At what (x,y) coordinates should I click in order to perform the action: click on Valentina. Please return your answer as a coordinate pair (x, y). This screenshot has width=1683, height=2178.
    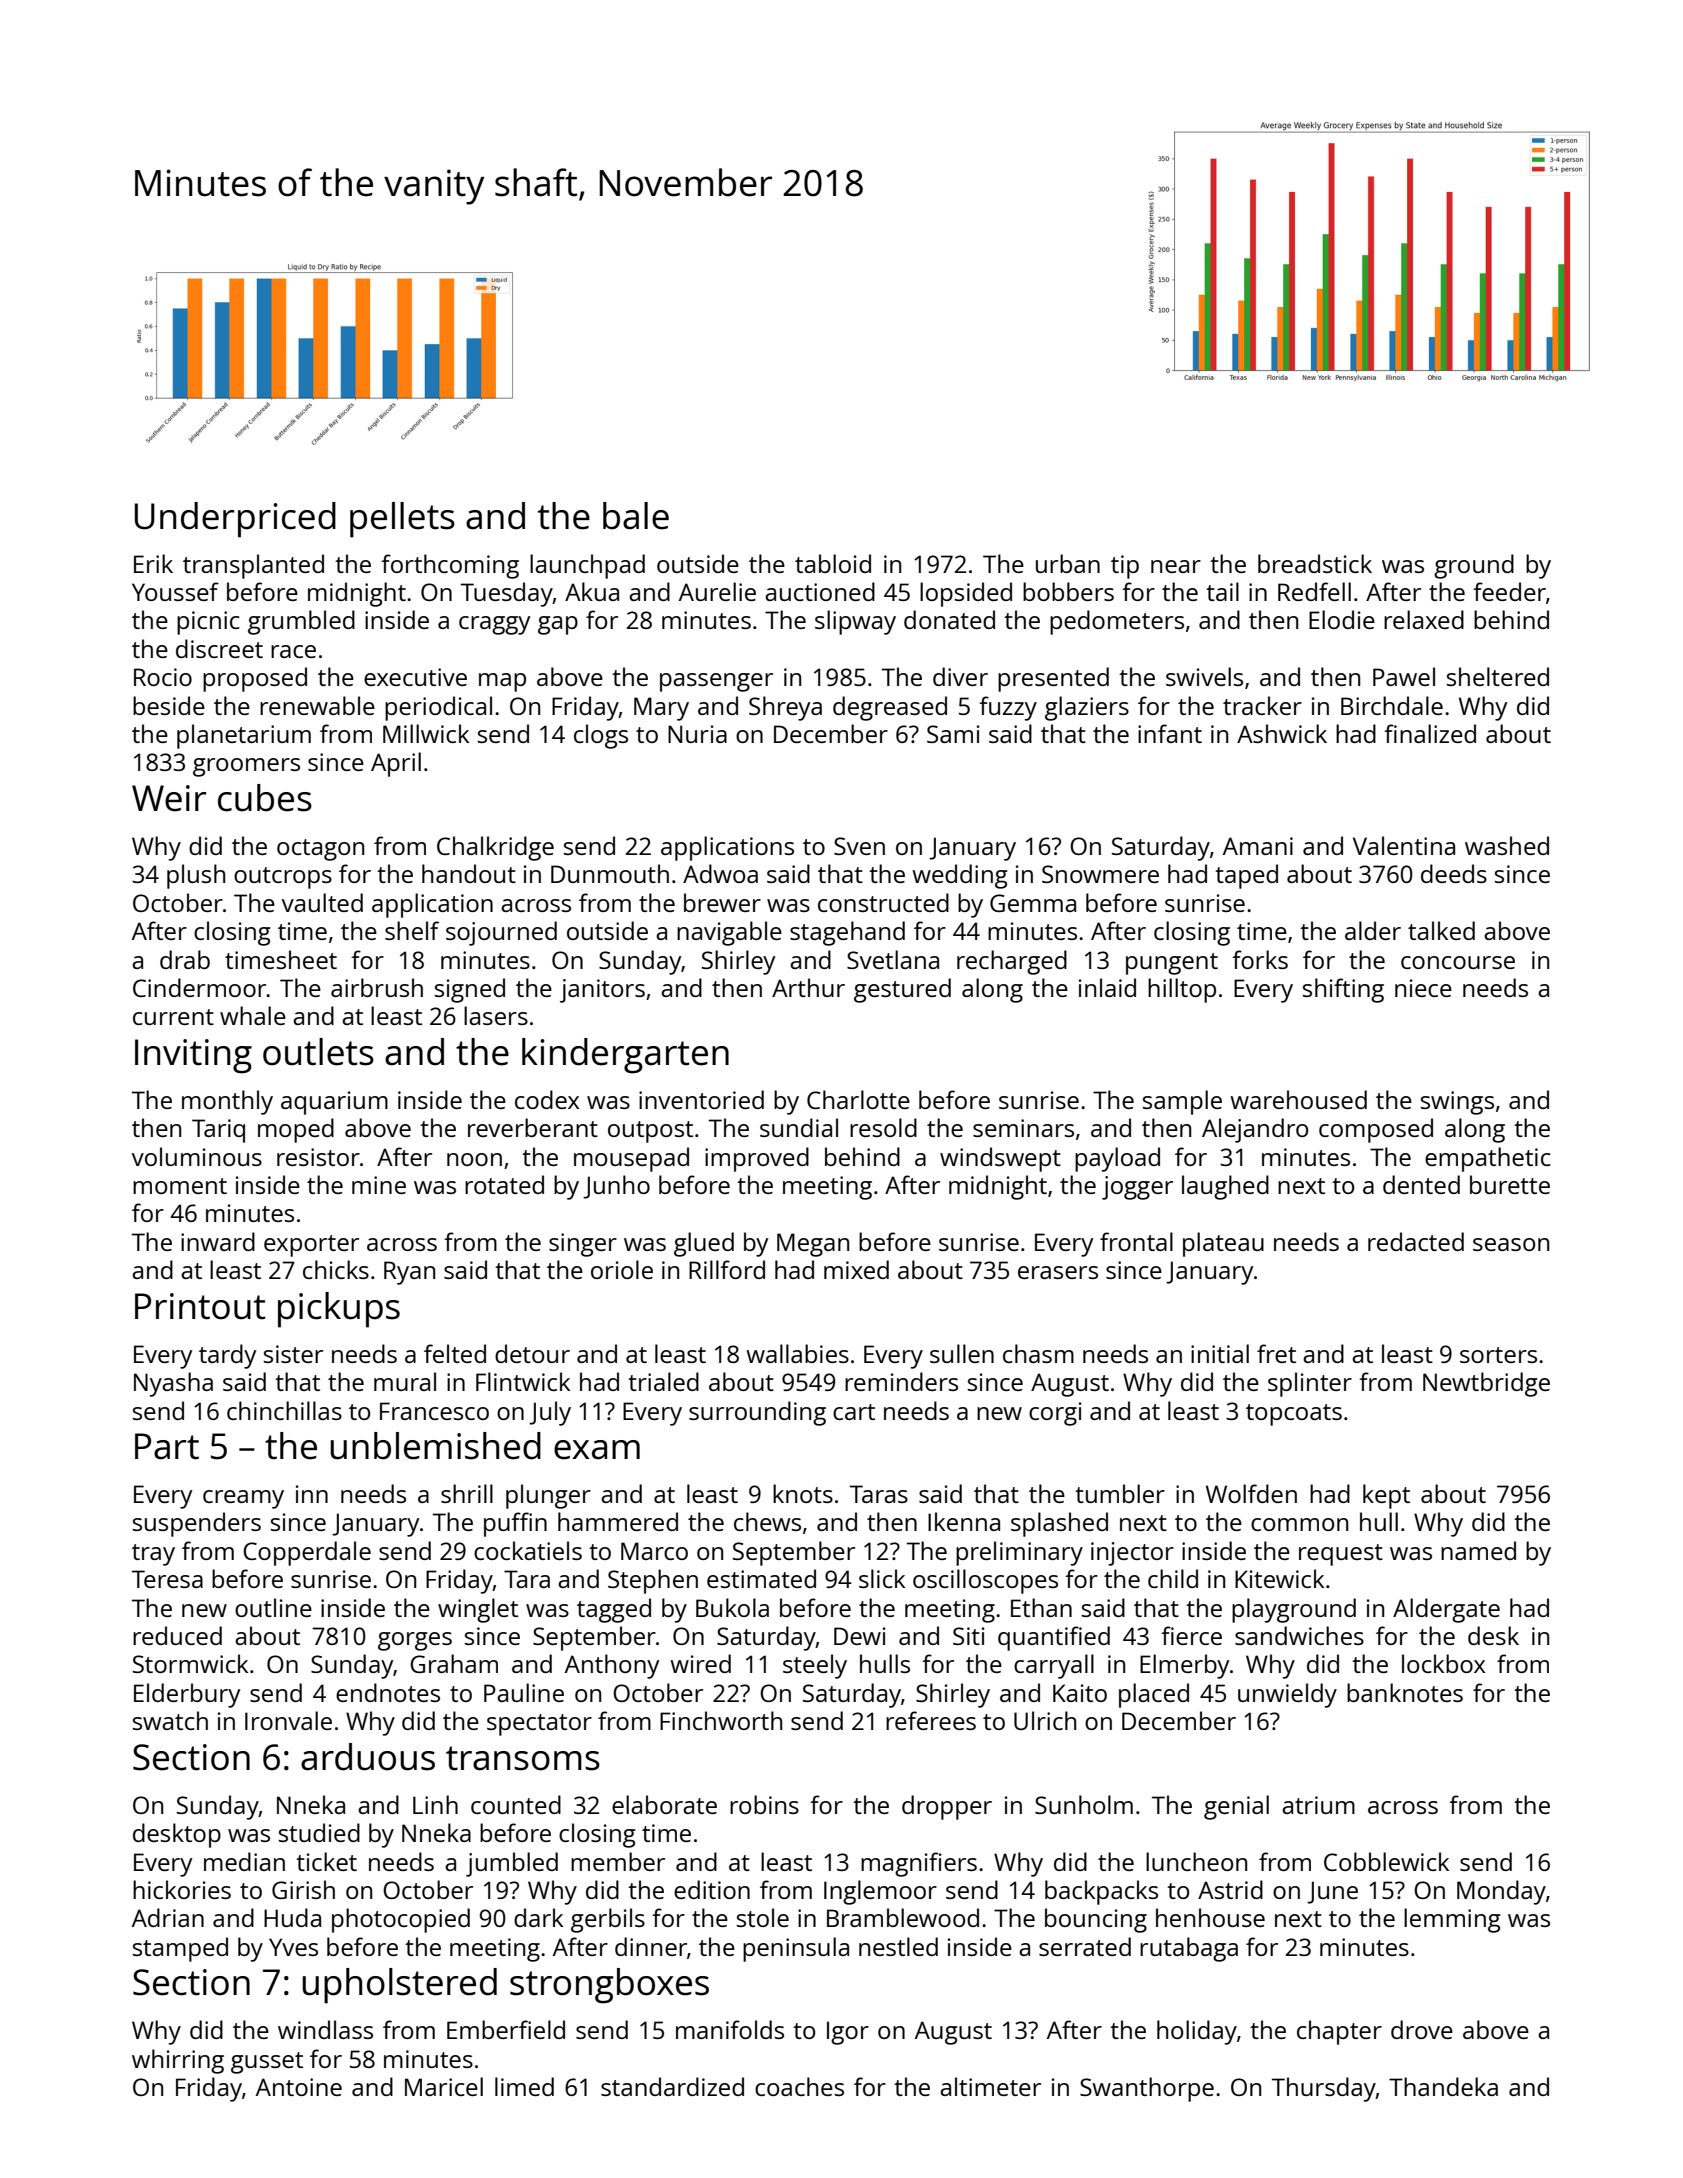
    Looking at the image, I should click on (1404, 845).
